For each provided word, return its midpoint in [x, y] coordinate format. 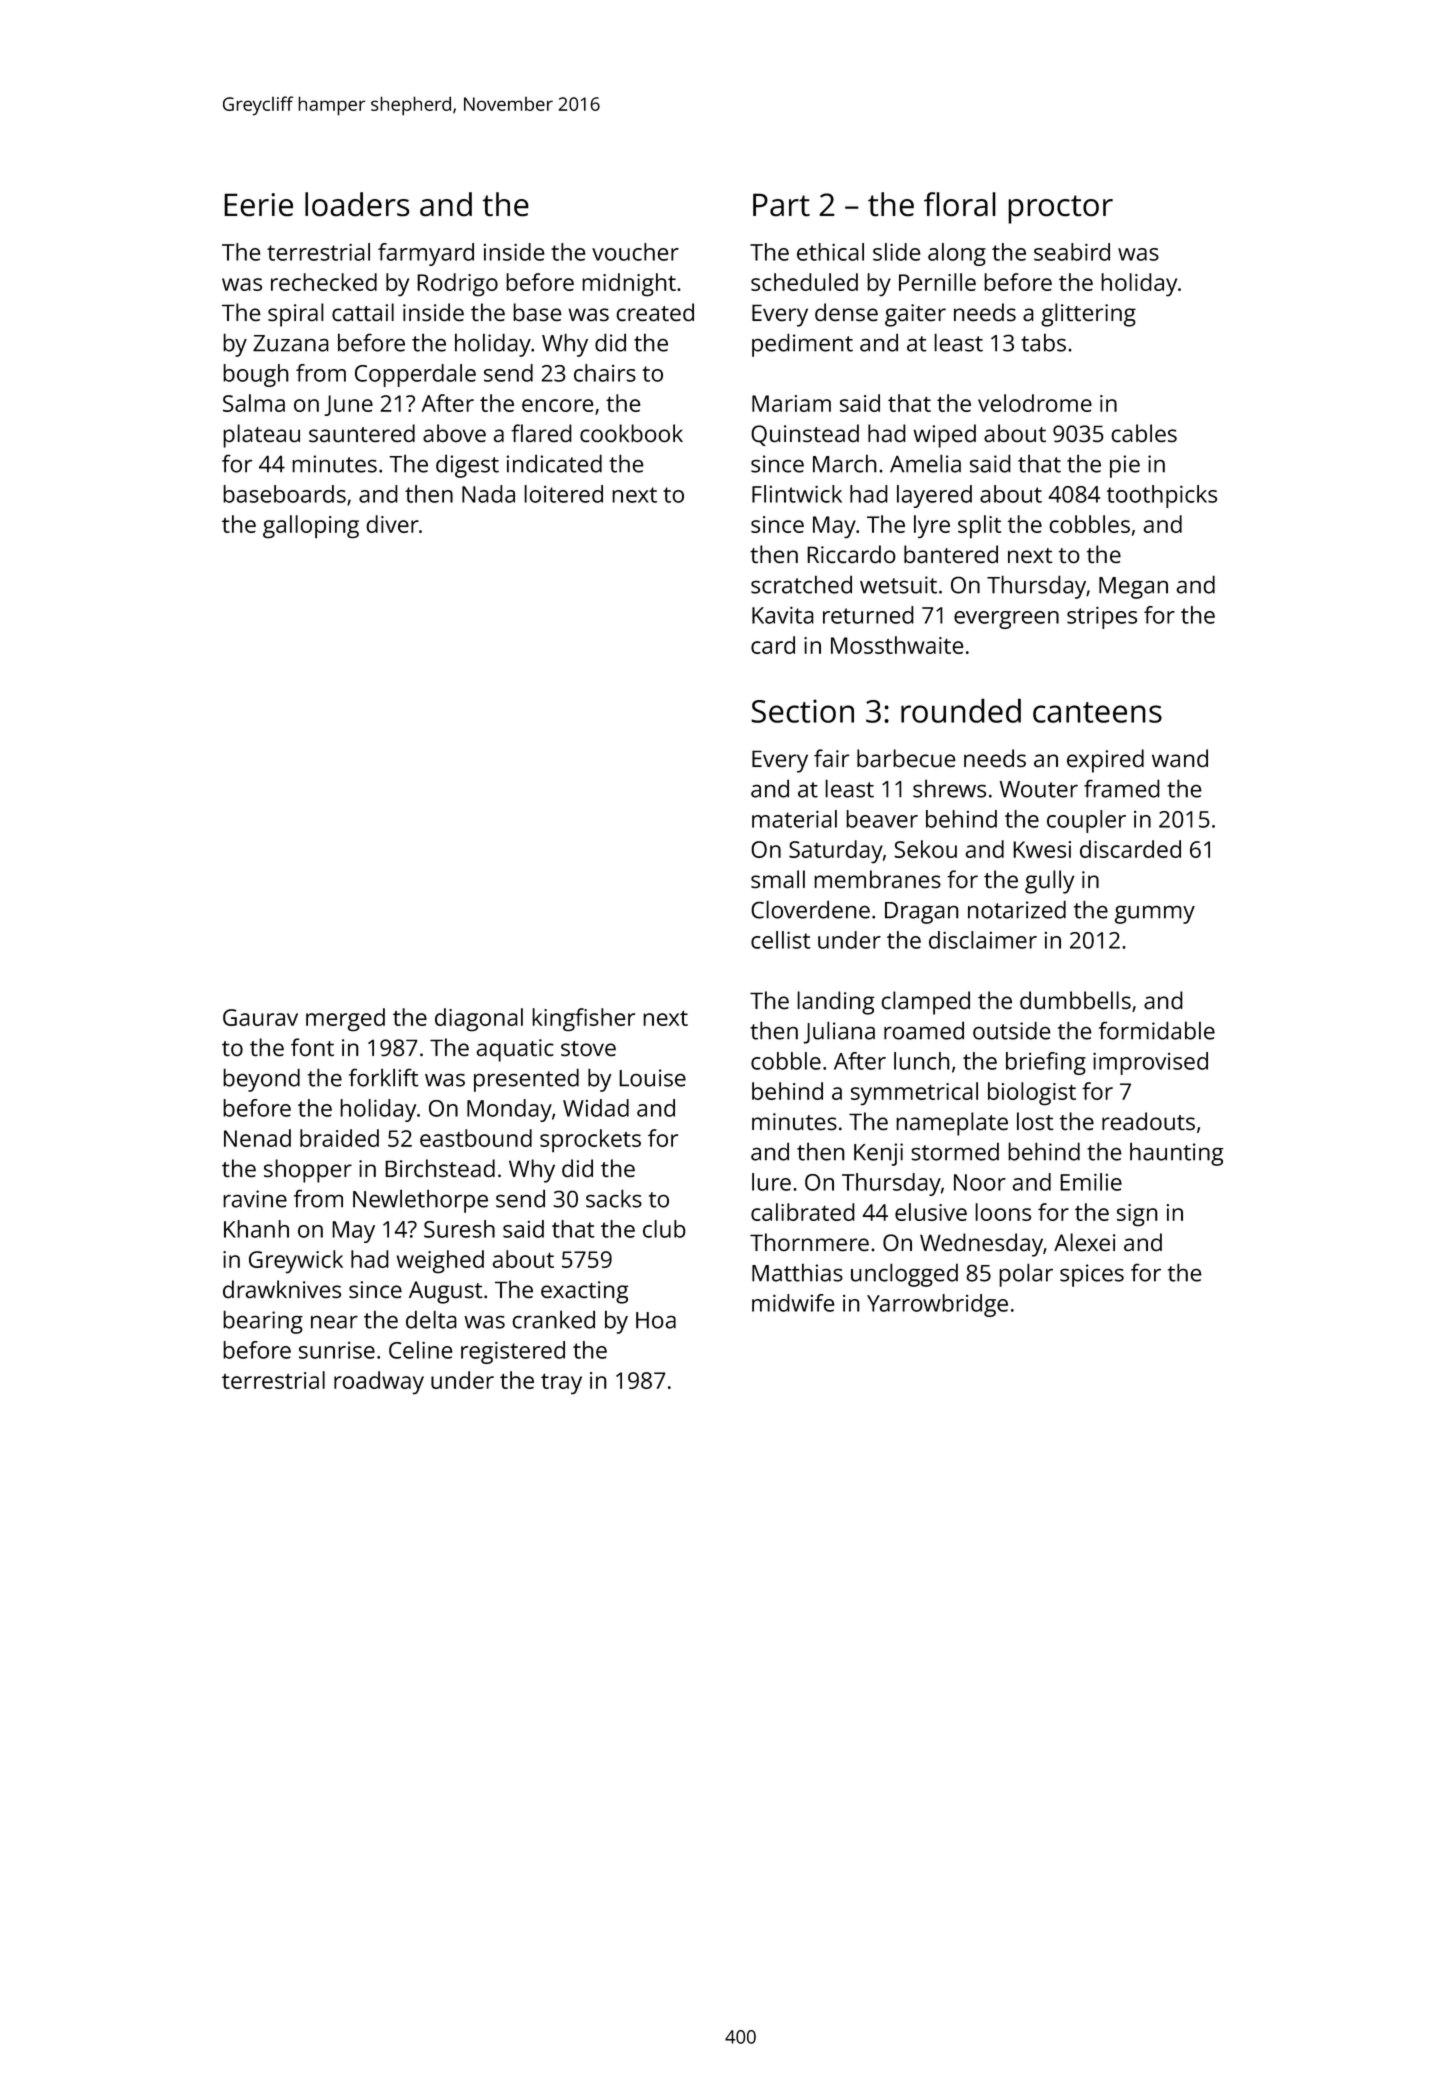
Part [781, 204]
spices [1092, 1275]
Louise [652, 1078]
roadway [379, 1382]
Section [802, 711]
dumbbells [1075, 1000]
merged [345, 1019]
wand [1180, 758]
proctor [1060, 209]
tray [561, 1383]
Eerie [258, 205]
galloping [311, 527]
